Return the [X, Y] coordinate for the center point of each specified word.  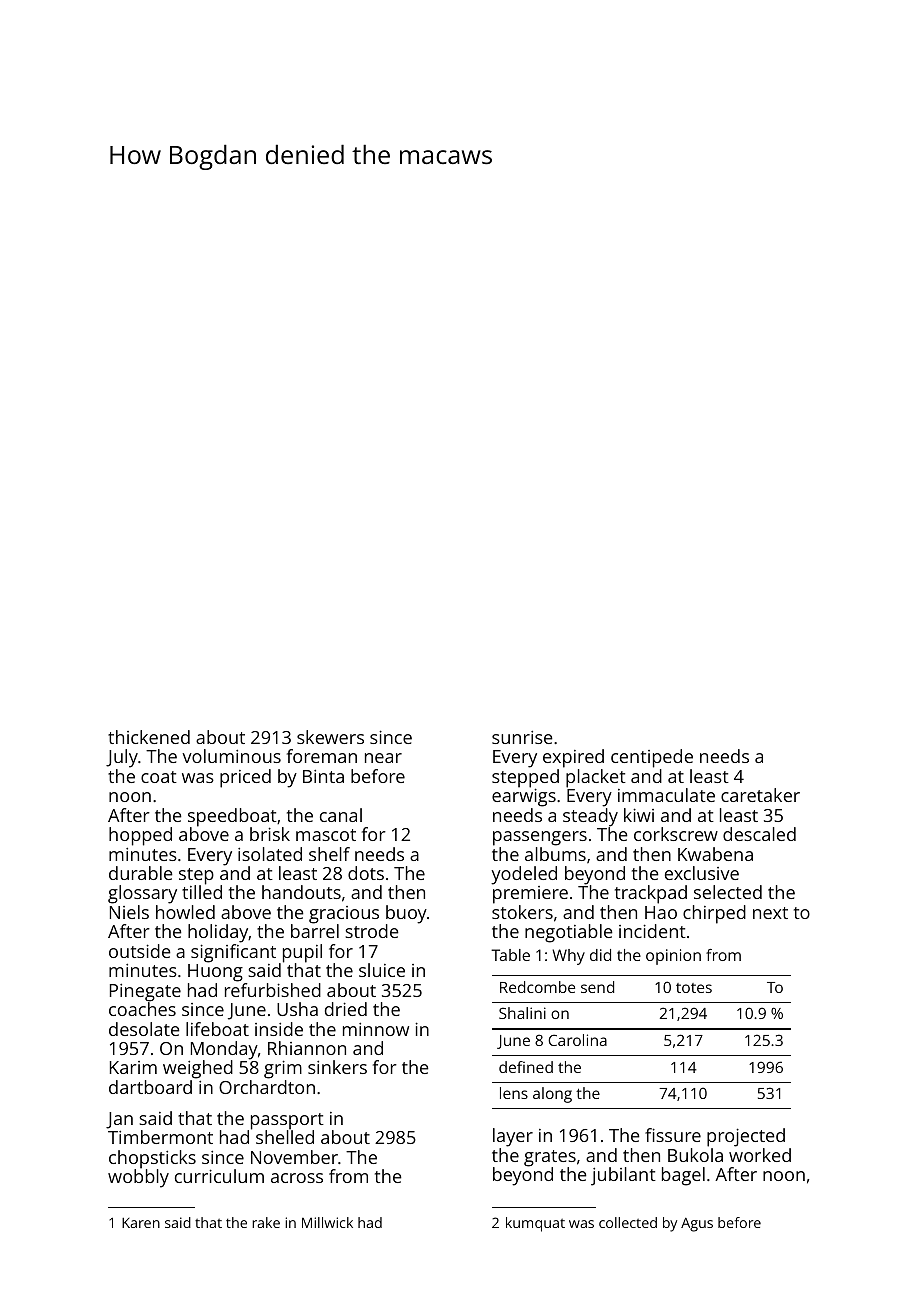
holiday [218, 933]
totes [694, 988]
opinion [673, 957]
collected [628, 1222]
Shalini [522, 1013]
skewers [330, 737]
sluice [382, 970]
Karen [141, 1223]
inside [279, 1029]
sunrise [522, 737]
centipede [652, 758]
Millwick [327, 1222]
